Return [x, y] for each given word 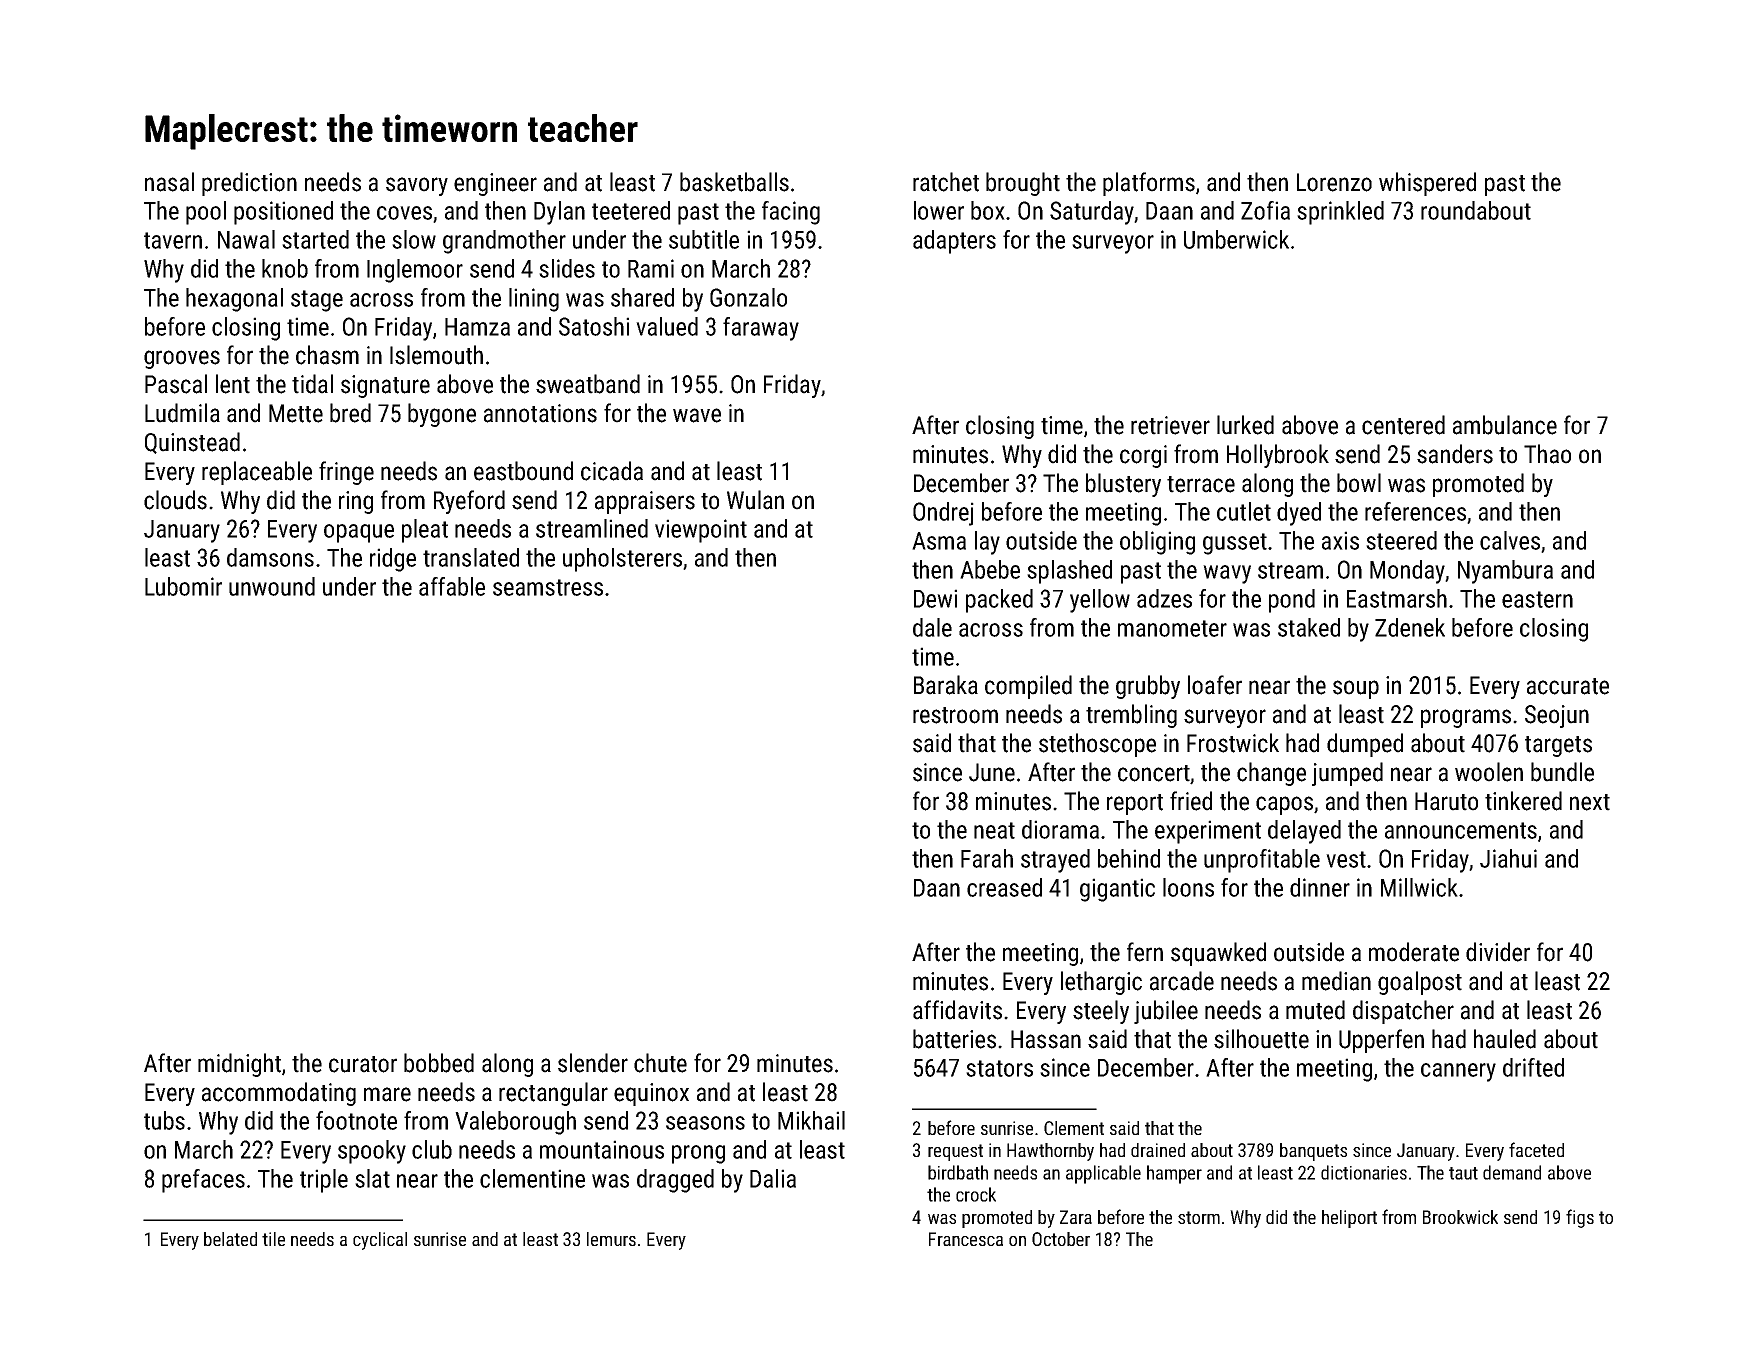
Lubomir [183, 586]
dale [932, 627]
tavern [173, 240]
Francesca [966, 1239]
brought [1023, 184]
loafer [1215, 685]
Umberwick [1236, 239]
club [432, 1149]
